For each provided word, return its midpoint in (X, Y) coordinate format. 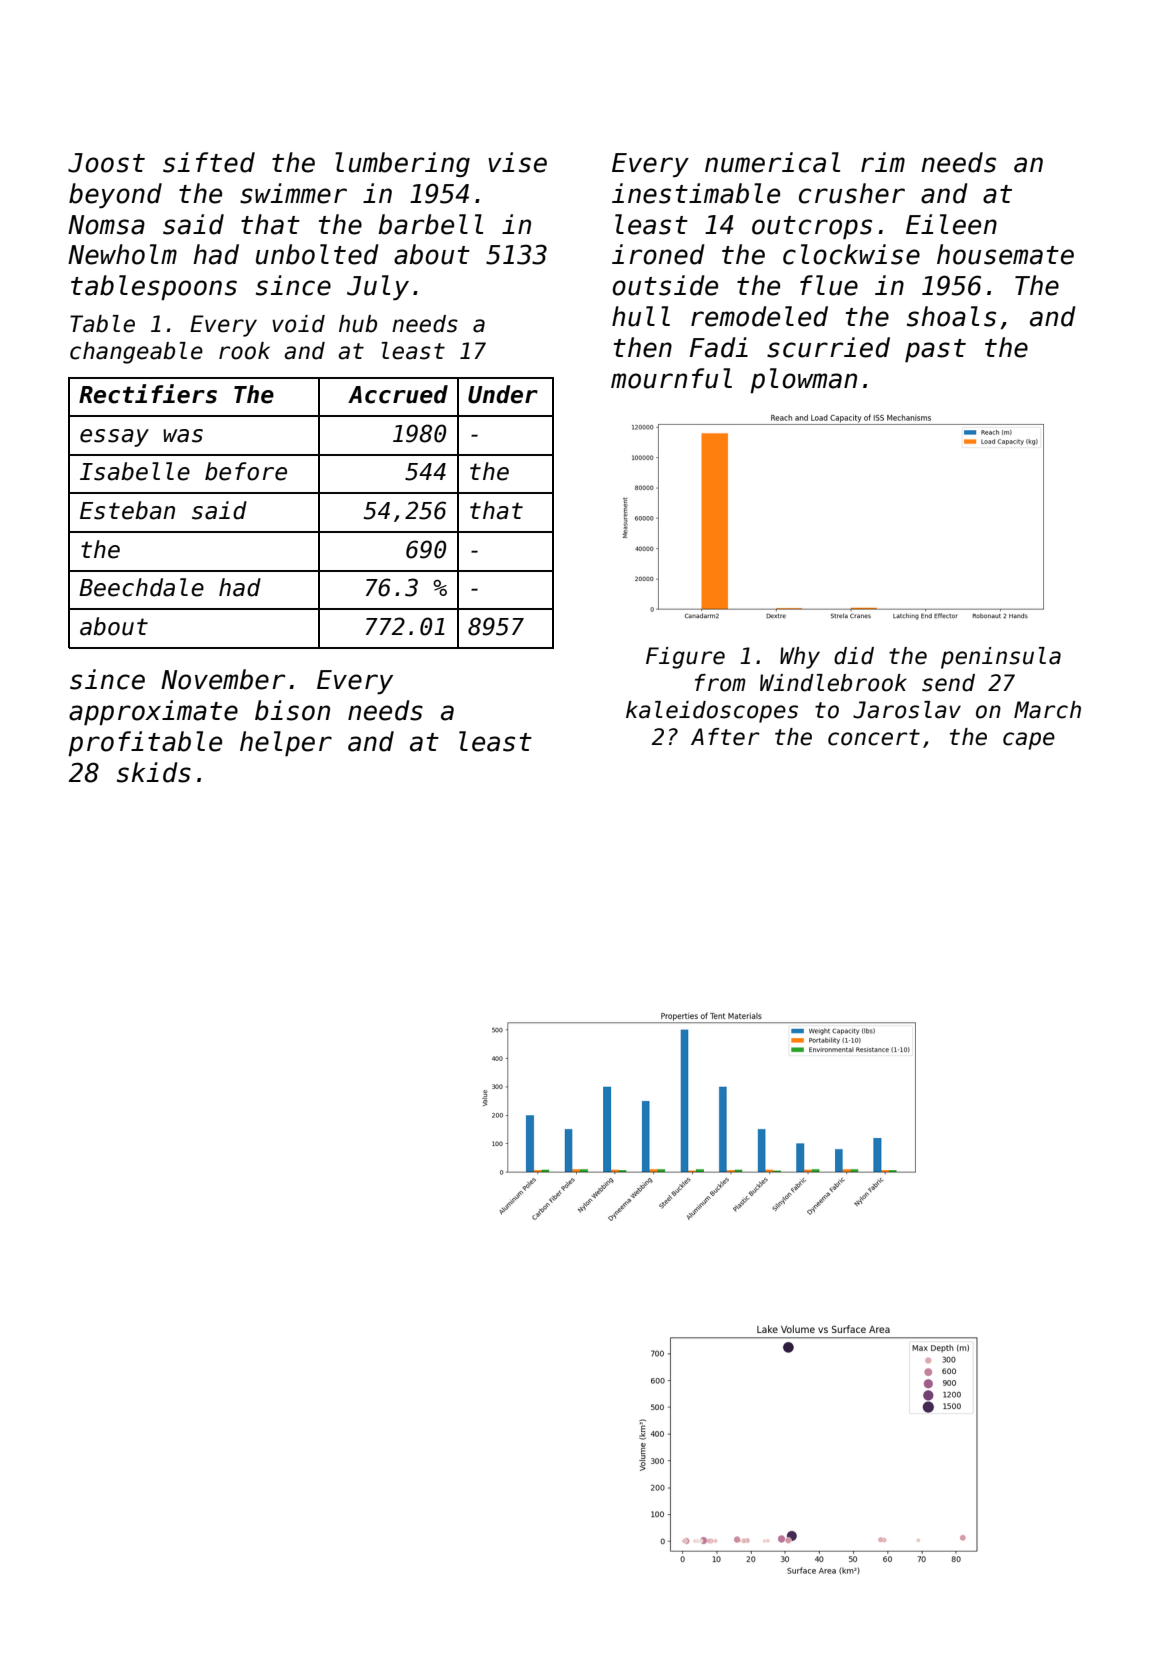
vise (517, 162)
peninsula (1001, 658)
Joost (106, 163)
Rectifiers (148, 394)
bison (292, 710)
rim (883, 162)
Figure (685, 658)
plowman (803, 380)
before (246, 471)
